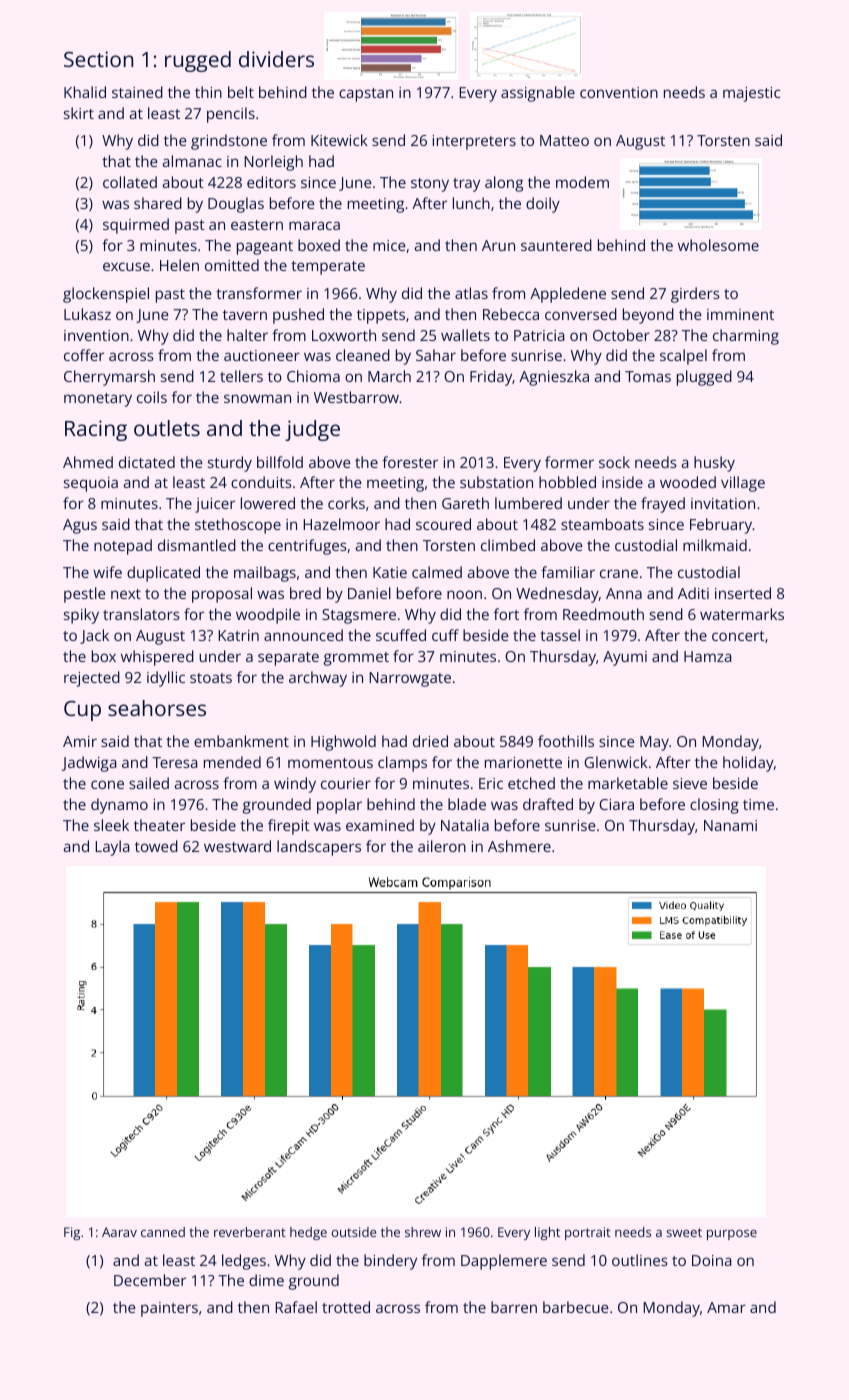 The width and height of the document is (849, 1400). Describe the element at coordinates (136, 226) in the document. I see `squirmed` at that location.
